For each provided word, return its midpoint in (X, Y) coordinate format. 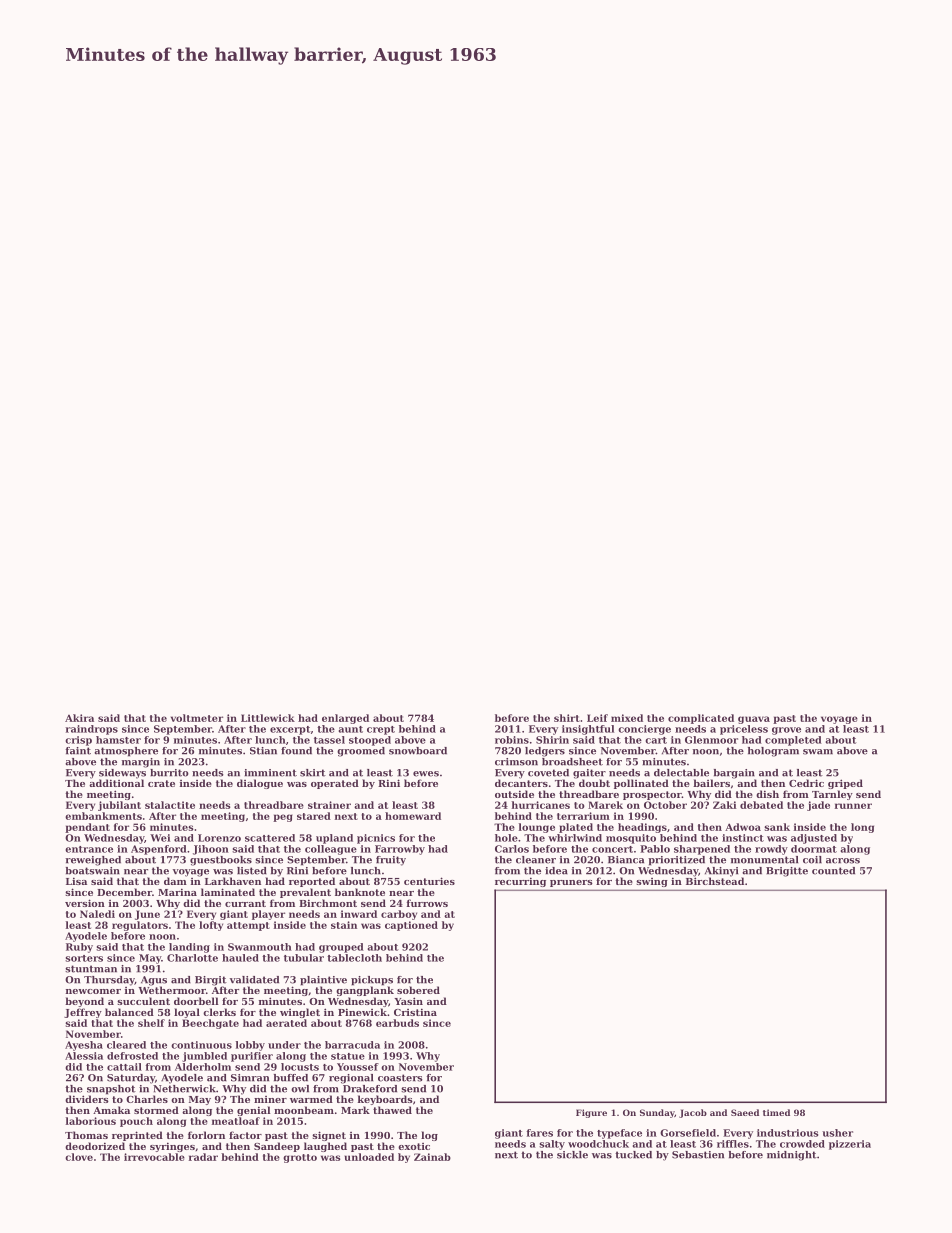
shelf (151, 1023)
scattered (270, 838)
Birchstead (715, 881)
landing (189, 948)
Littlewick (268, 718)
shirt (567, 718)
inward (359, 914)
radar (203, 1157)
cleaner (536, 860)
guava (754, 720)
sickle (572, 1155)
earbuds (397, 1023)
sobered (418, 990)
